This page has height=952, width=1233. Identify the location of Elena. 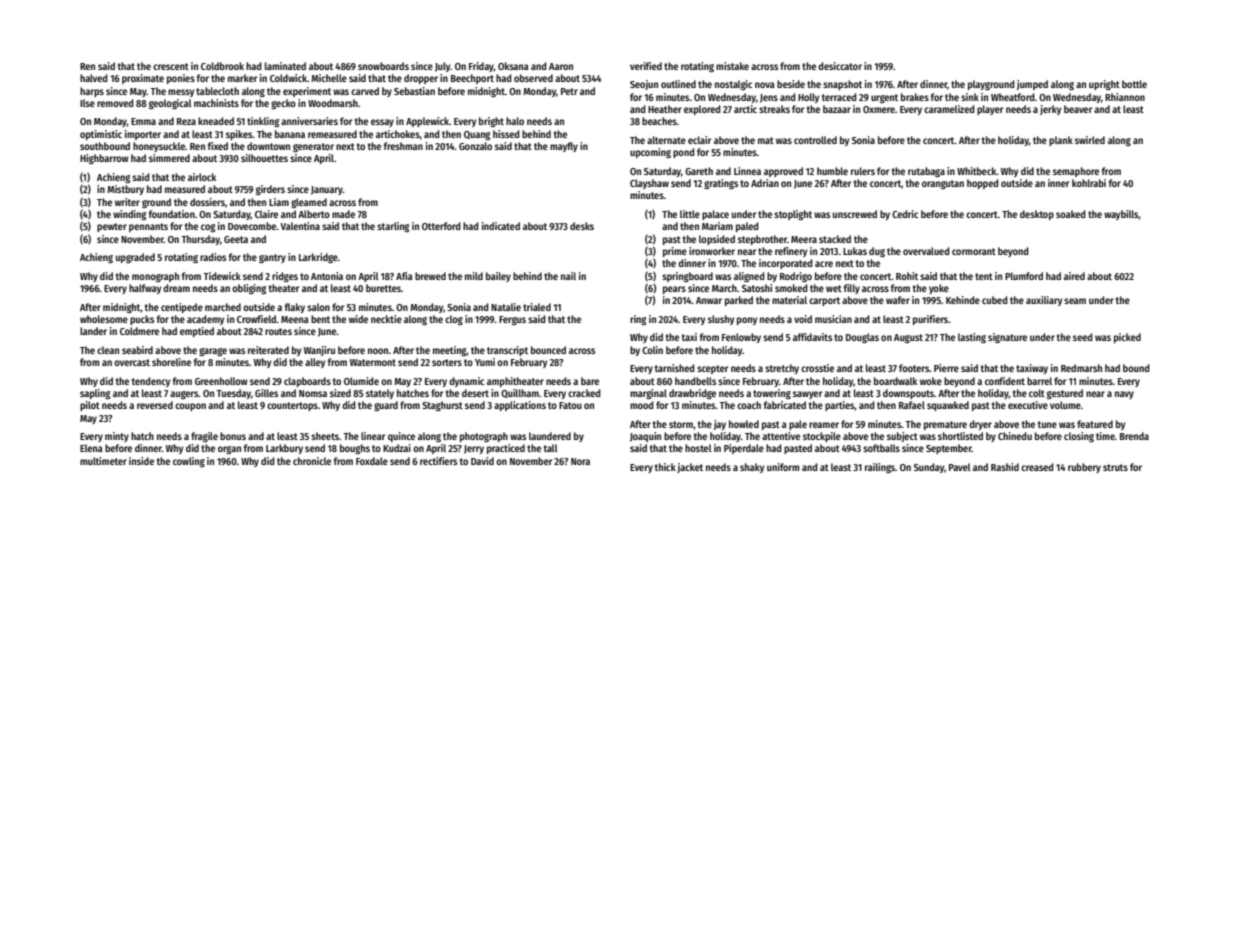
(91, 448).
